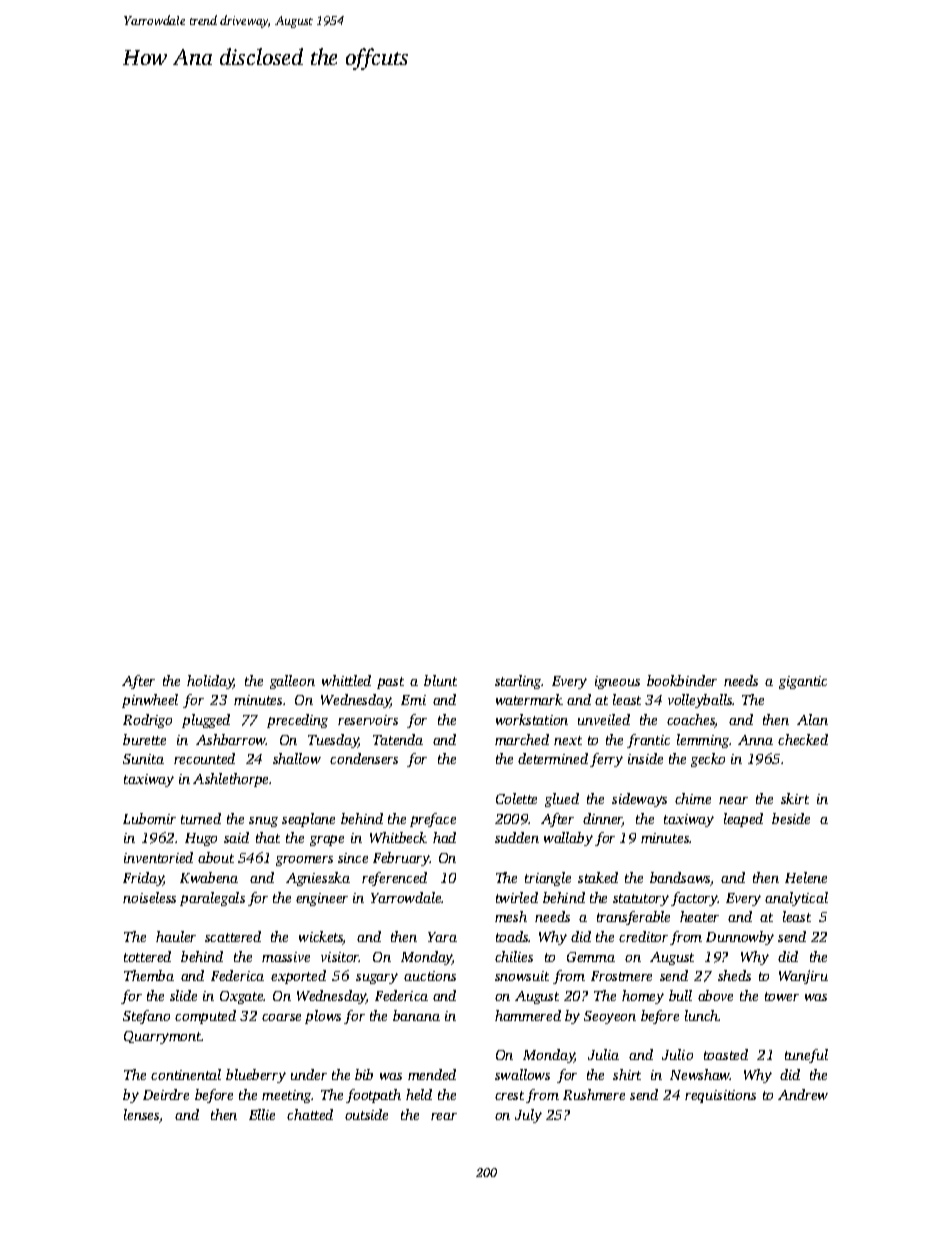 This screenshot has height=1233, width=952. What do you see at coordinates (740, 938) in the screenshot?
I see `Dunnowby` at bounding box center [740, 938].
